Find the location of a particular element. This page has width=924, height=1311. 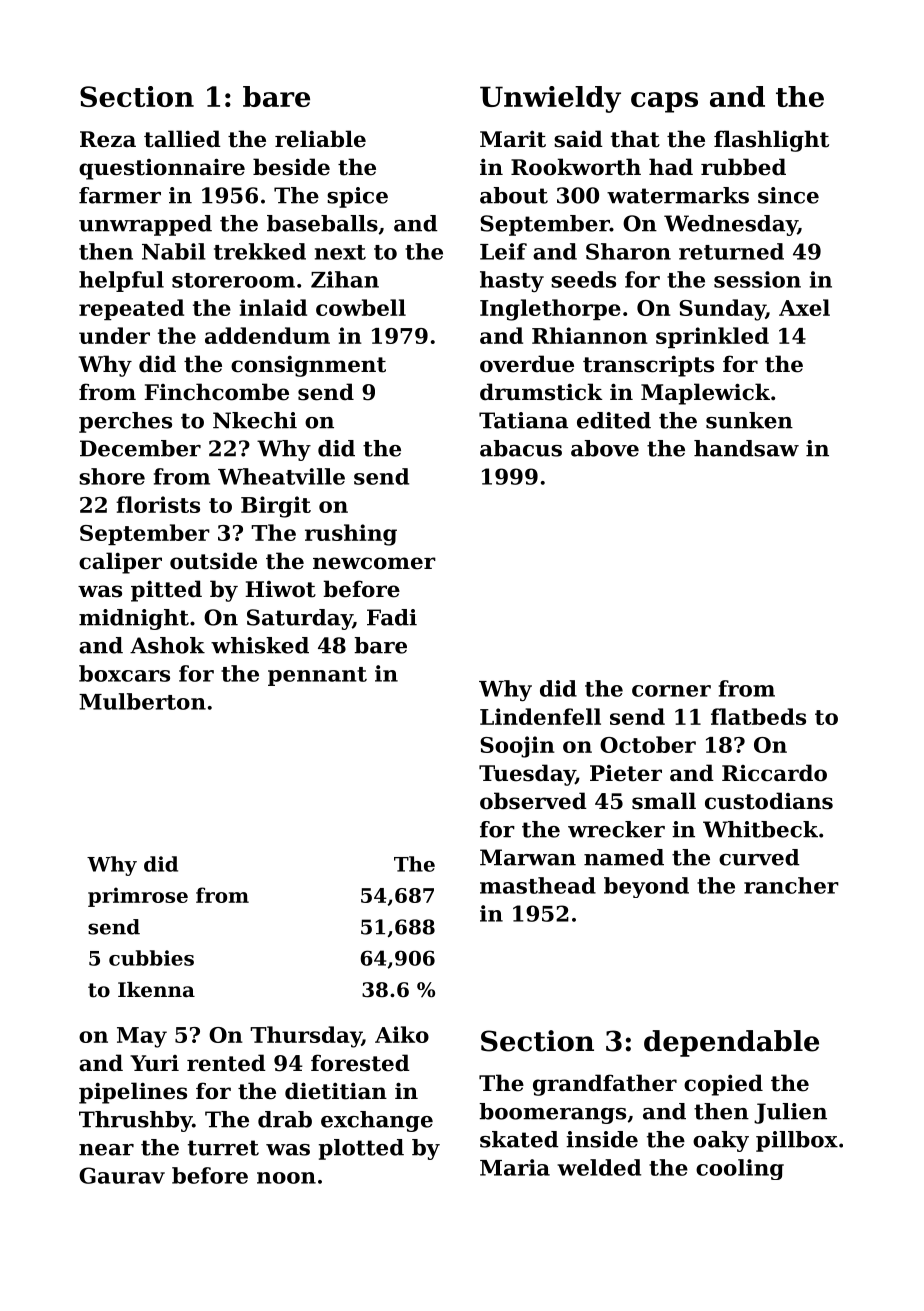

handsaw is located at coordinates (746, 448).
